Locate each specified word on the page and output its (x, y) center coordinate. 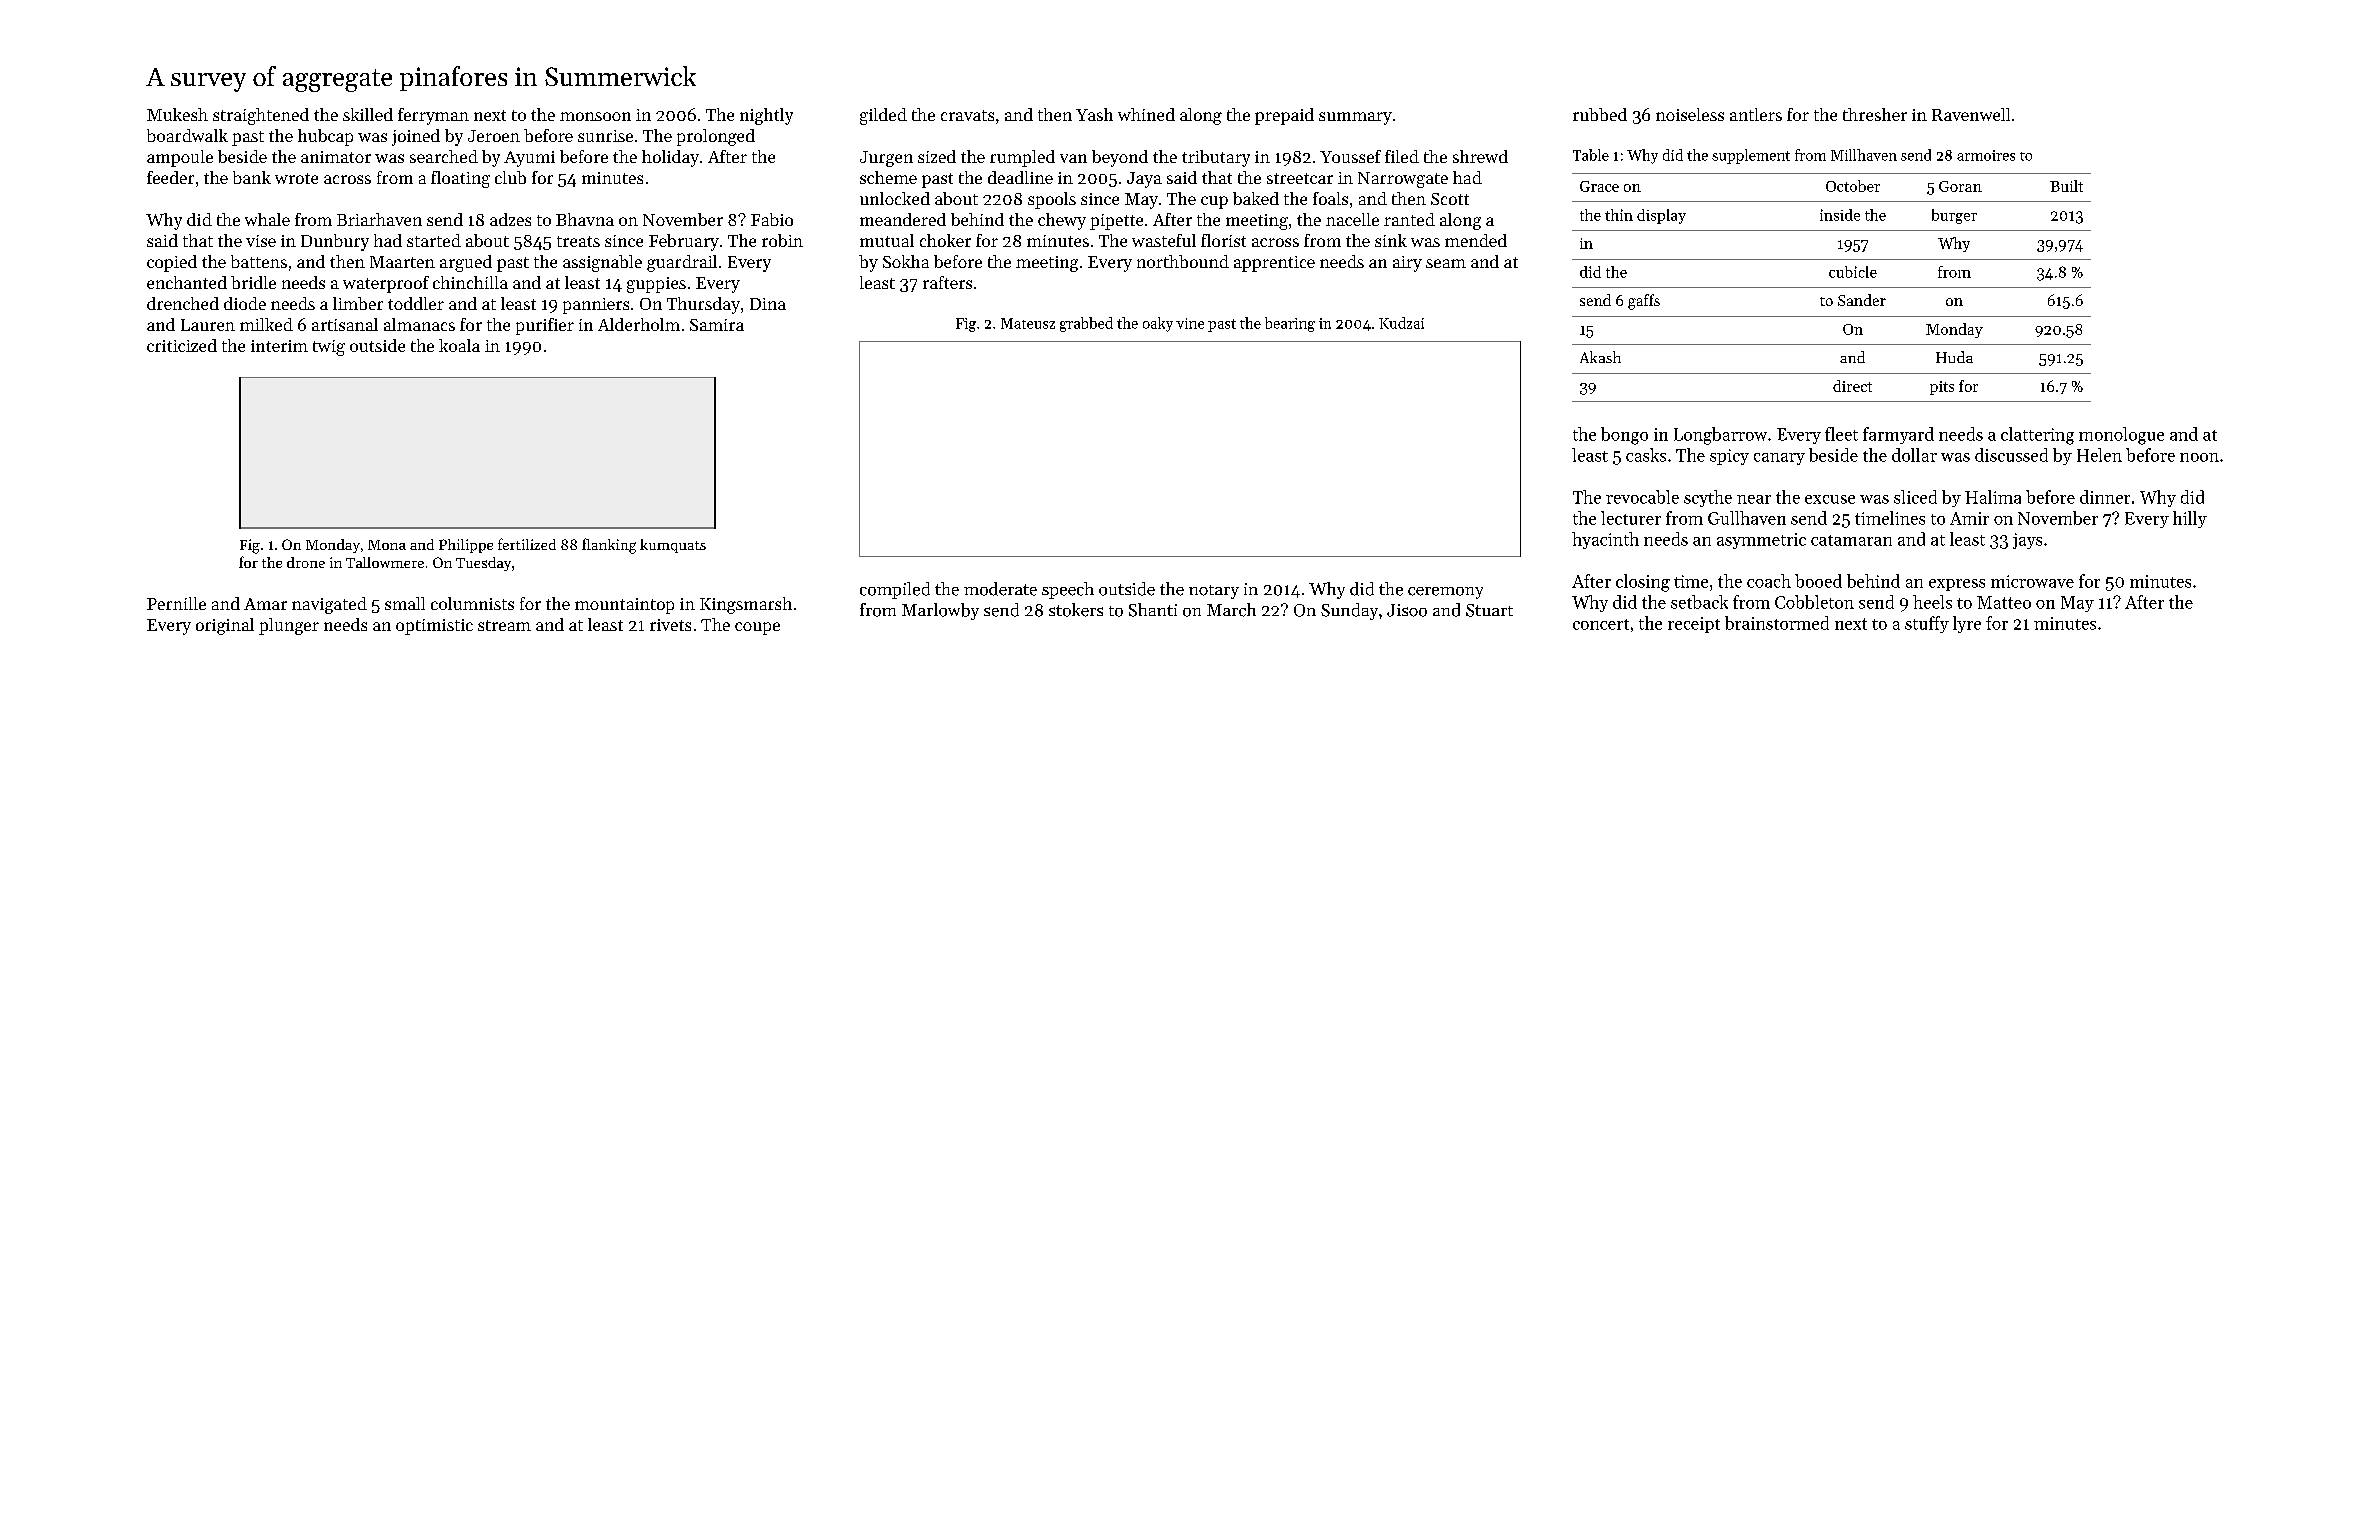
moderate (1000, 589)
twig (329, 348)
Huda (1954, 357)
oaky (1158, 324)
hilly (2190, 519)
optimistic (434, 627)
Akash (1600, 357)
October (1853, 186)
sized (937, 156)
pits (1942, 388)
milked (266, 324)
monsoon (595, 116)
